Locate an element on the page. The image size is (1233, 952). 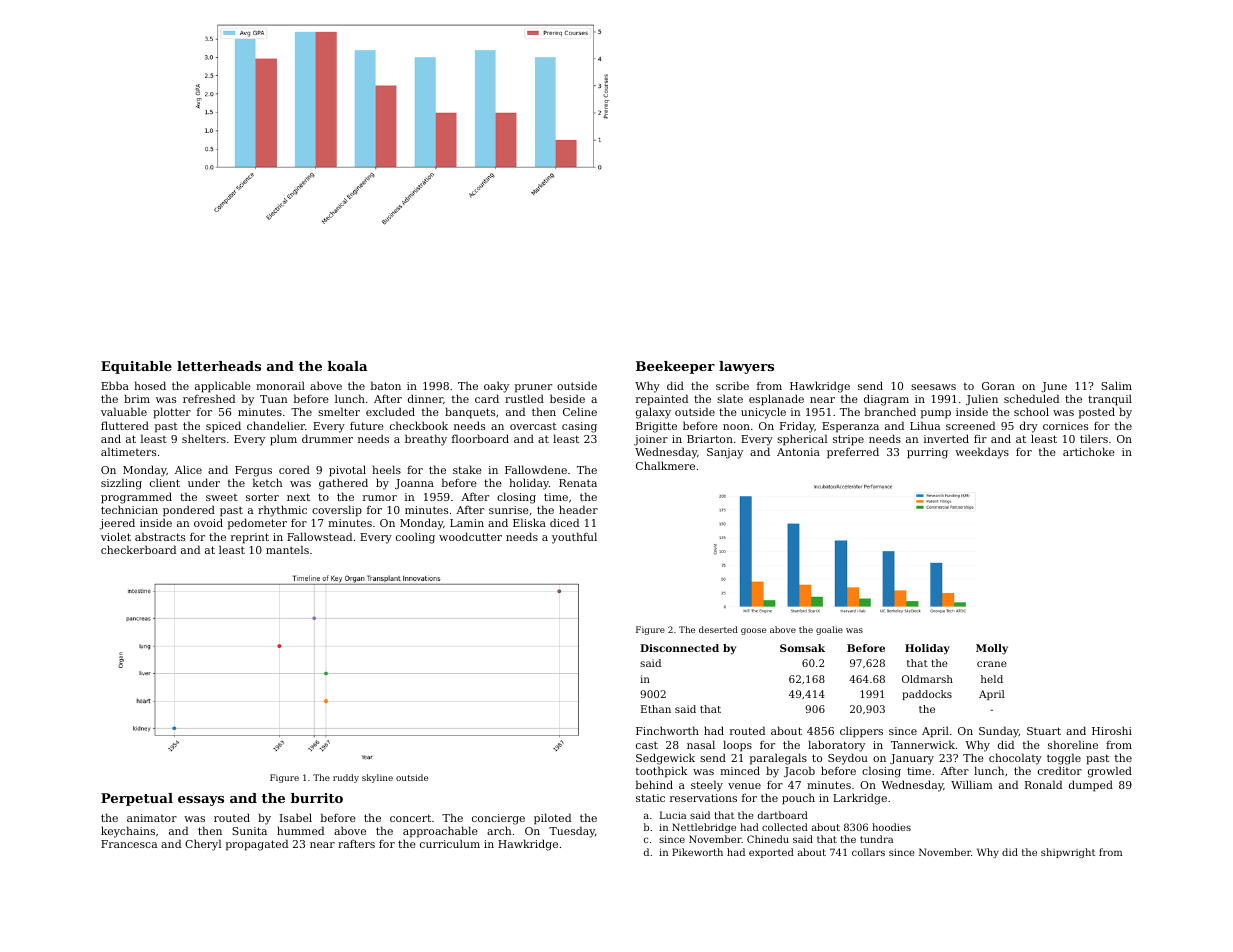
letterheads is located at coordinates (219, 366).
